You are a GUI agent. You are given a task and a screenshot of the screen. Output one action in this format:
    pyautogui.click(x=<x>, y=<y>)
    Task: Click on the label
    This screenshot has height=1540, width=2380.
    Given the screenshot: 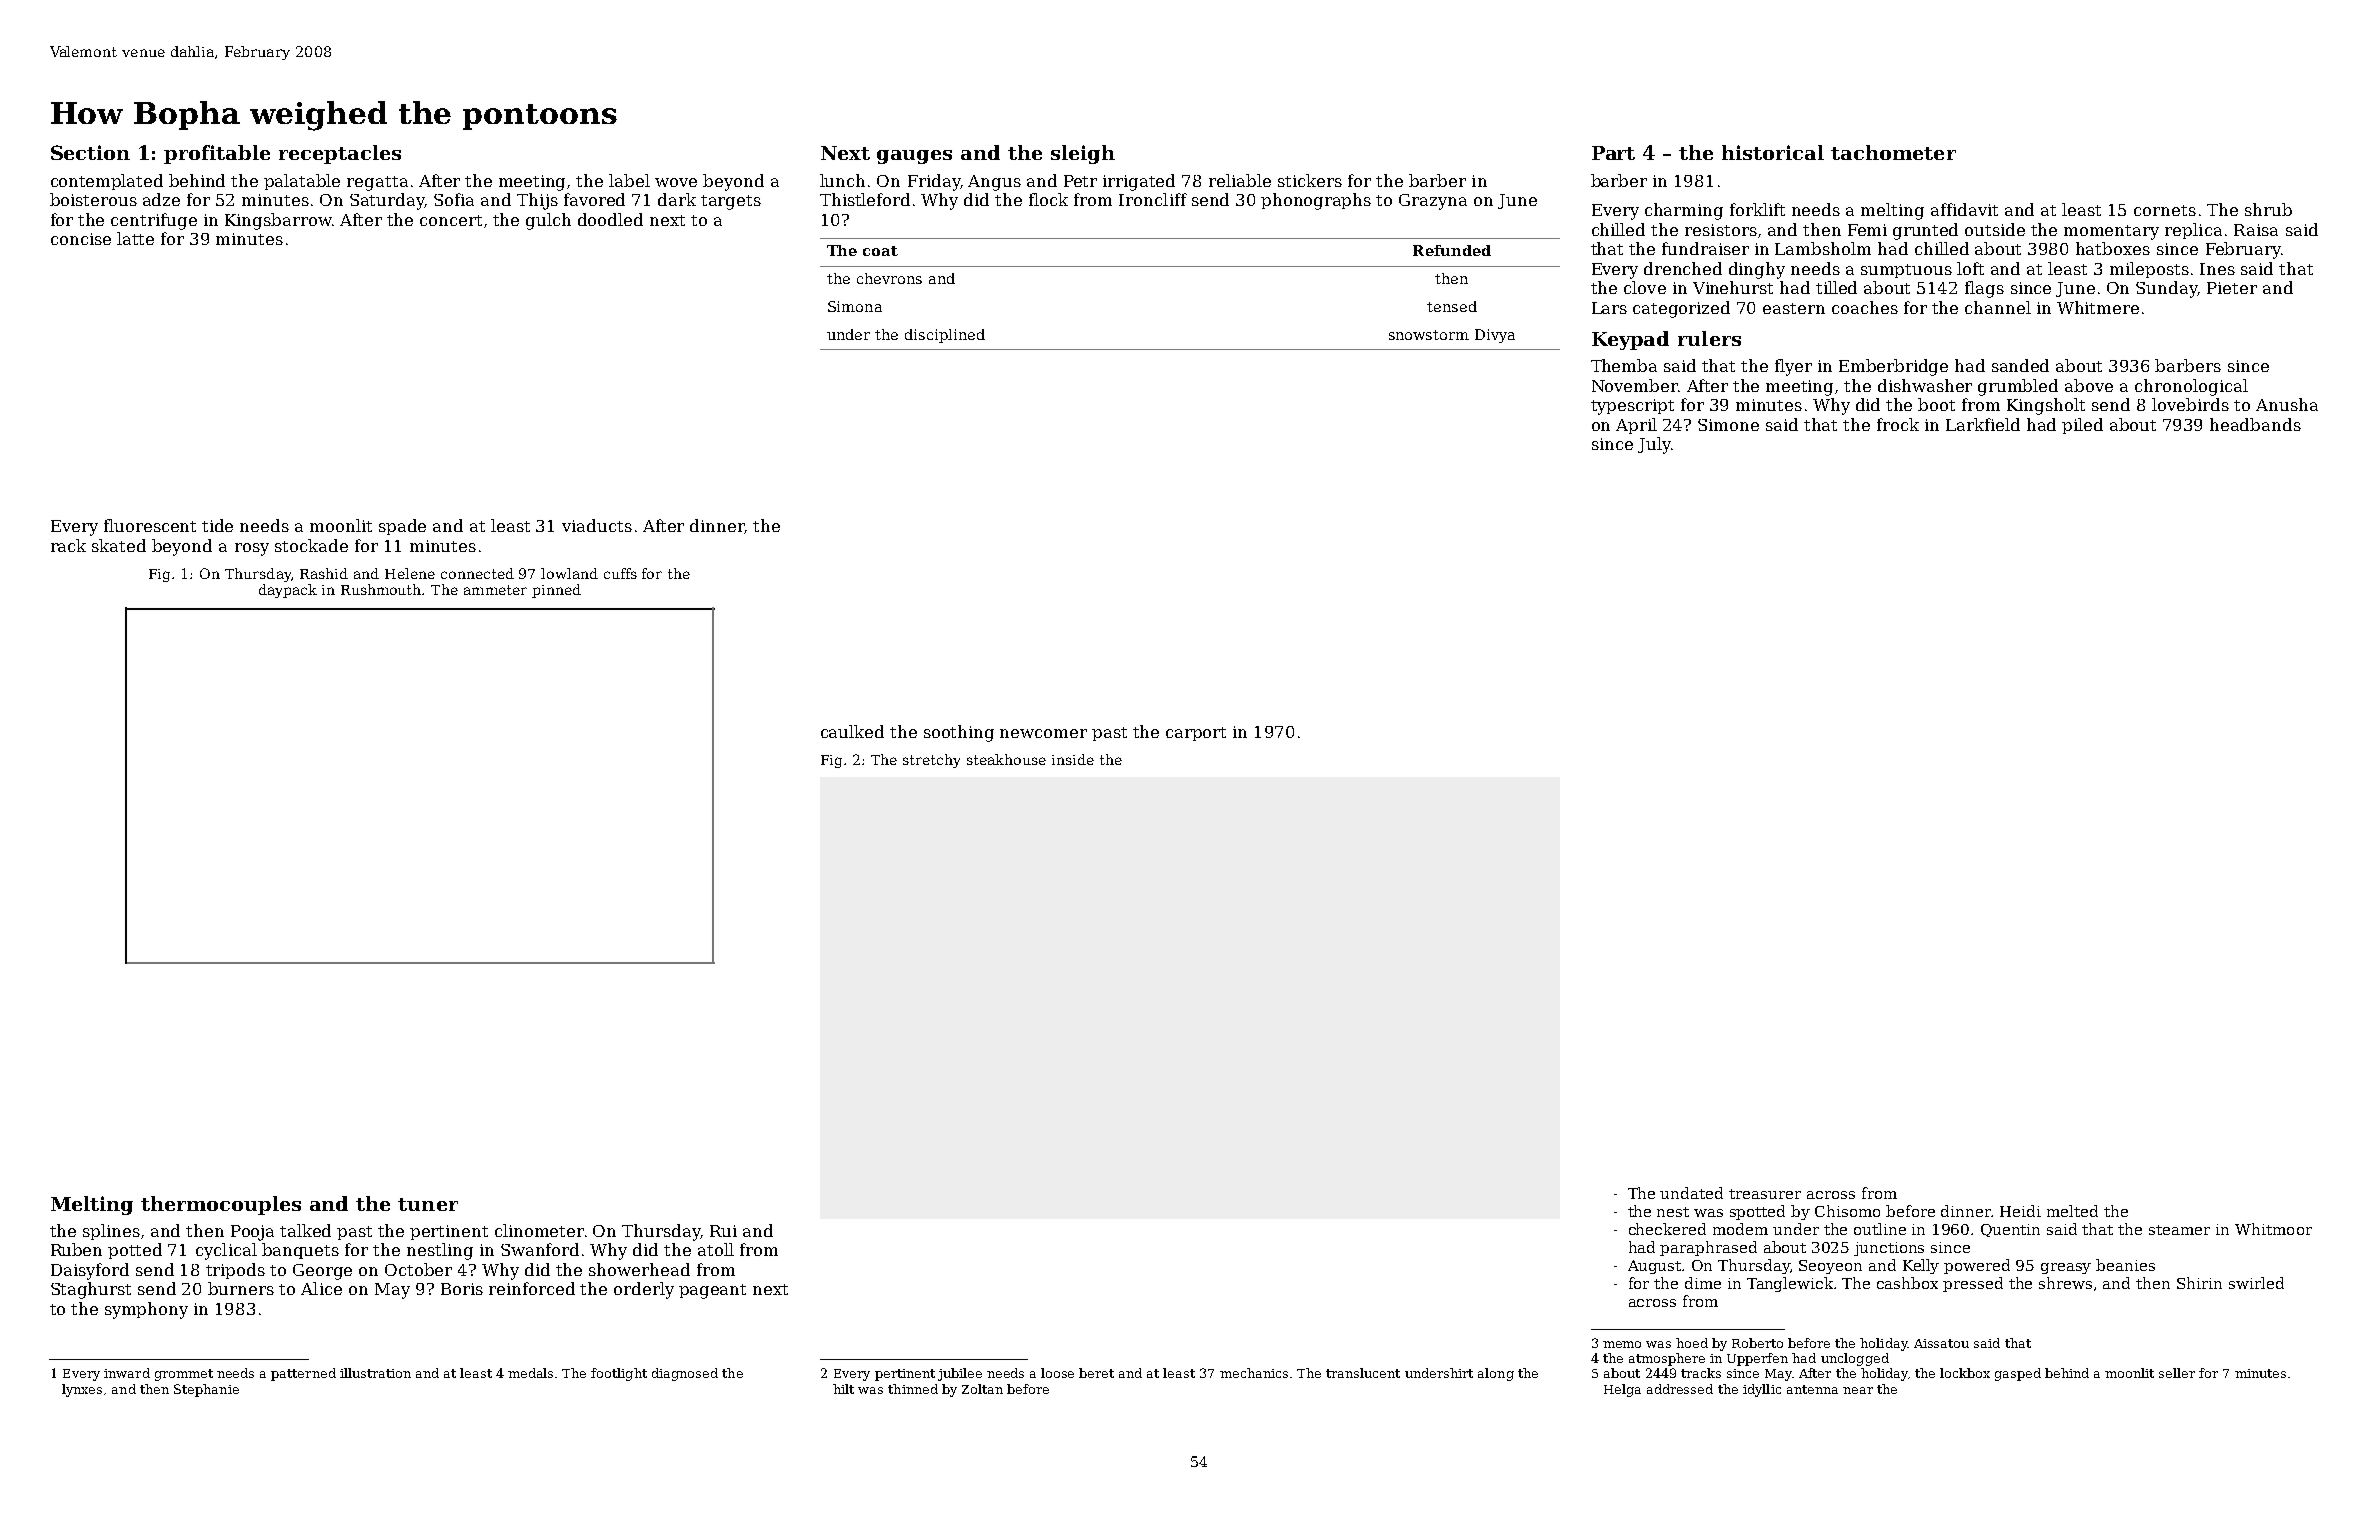 What is the action you would take?
    pyautogui.click(x=629, y=180)
